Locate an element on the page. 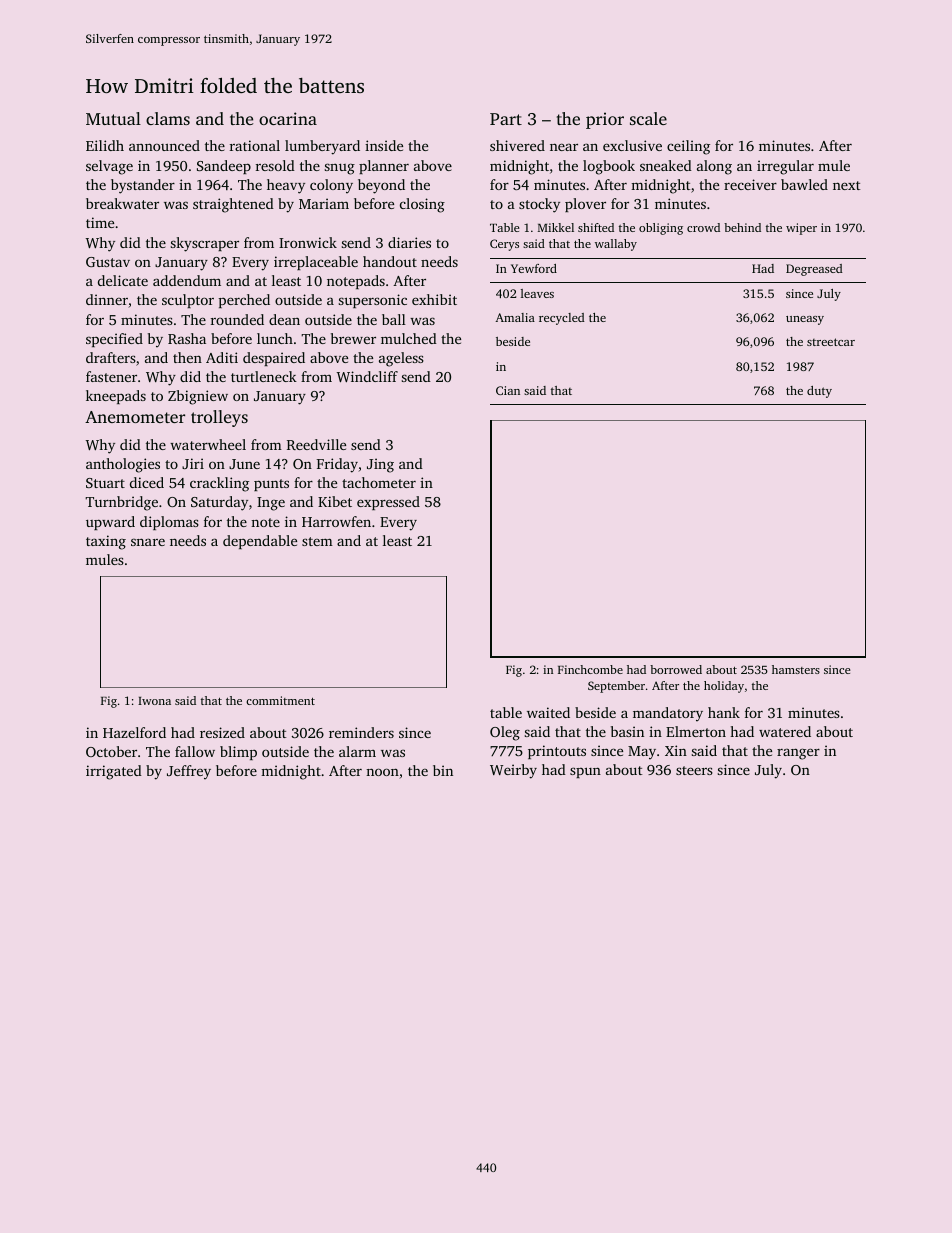  spun is located at coordinates (585, 772).
